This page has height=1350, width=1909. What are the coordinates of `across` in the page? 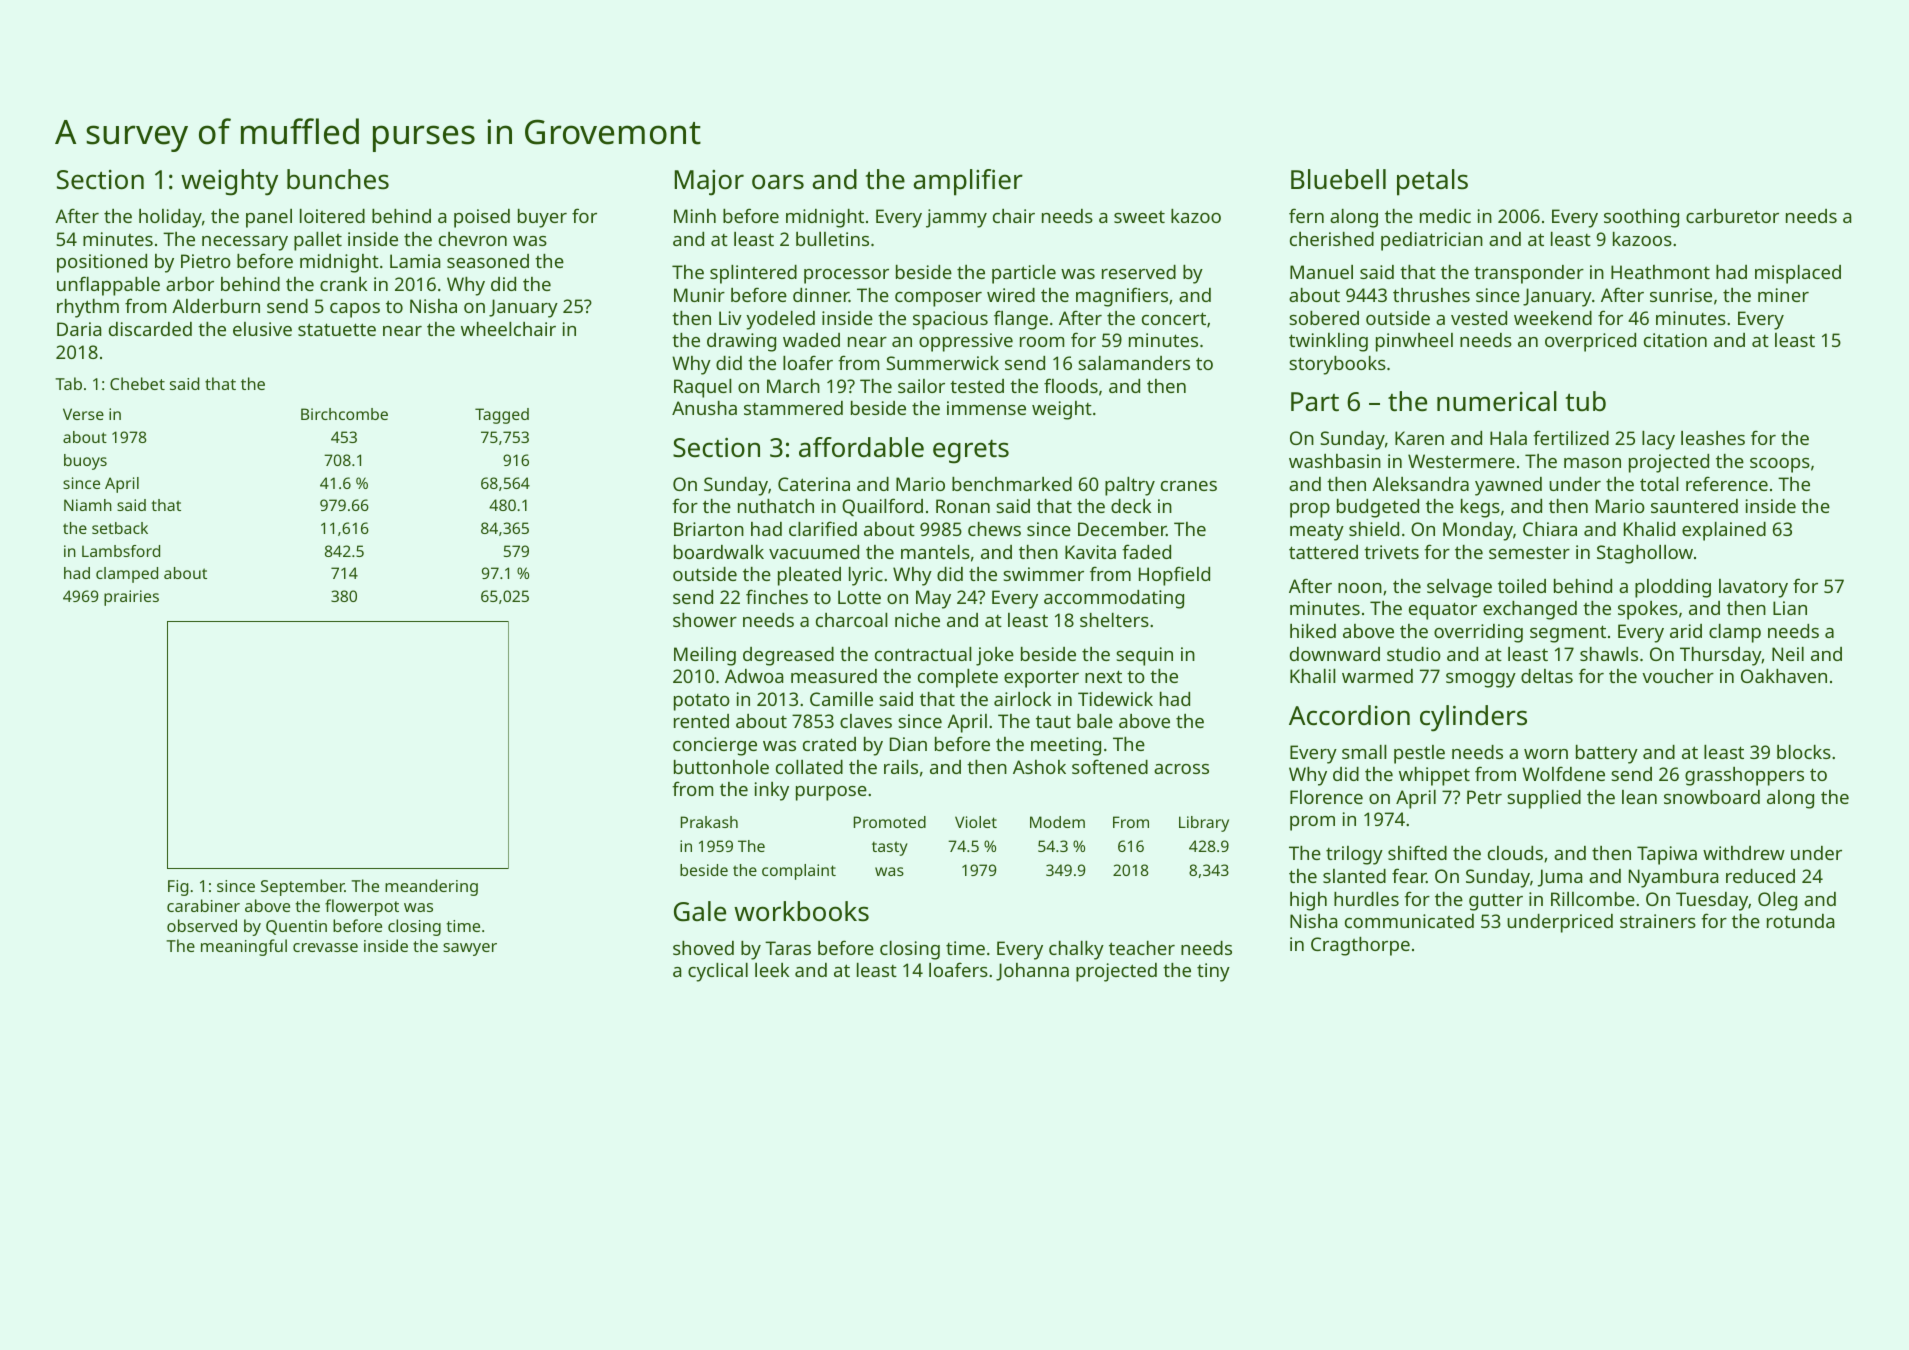 It's located at (1181, 769).
